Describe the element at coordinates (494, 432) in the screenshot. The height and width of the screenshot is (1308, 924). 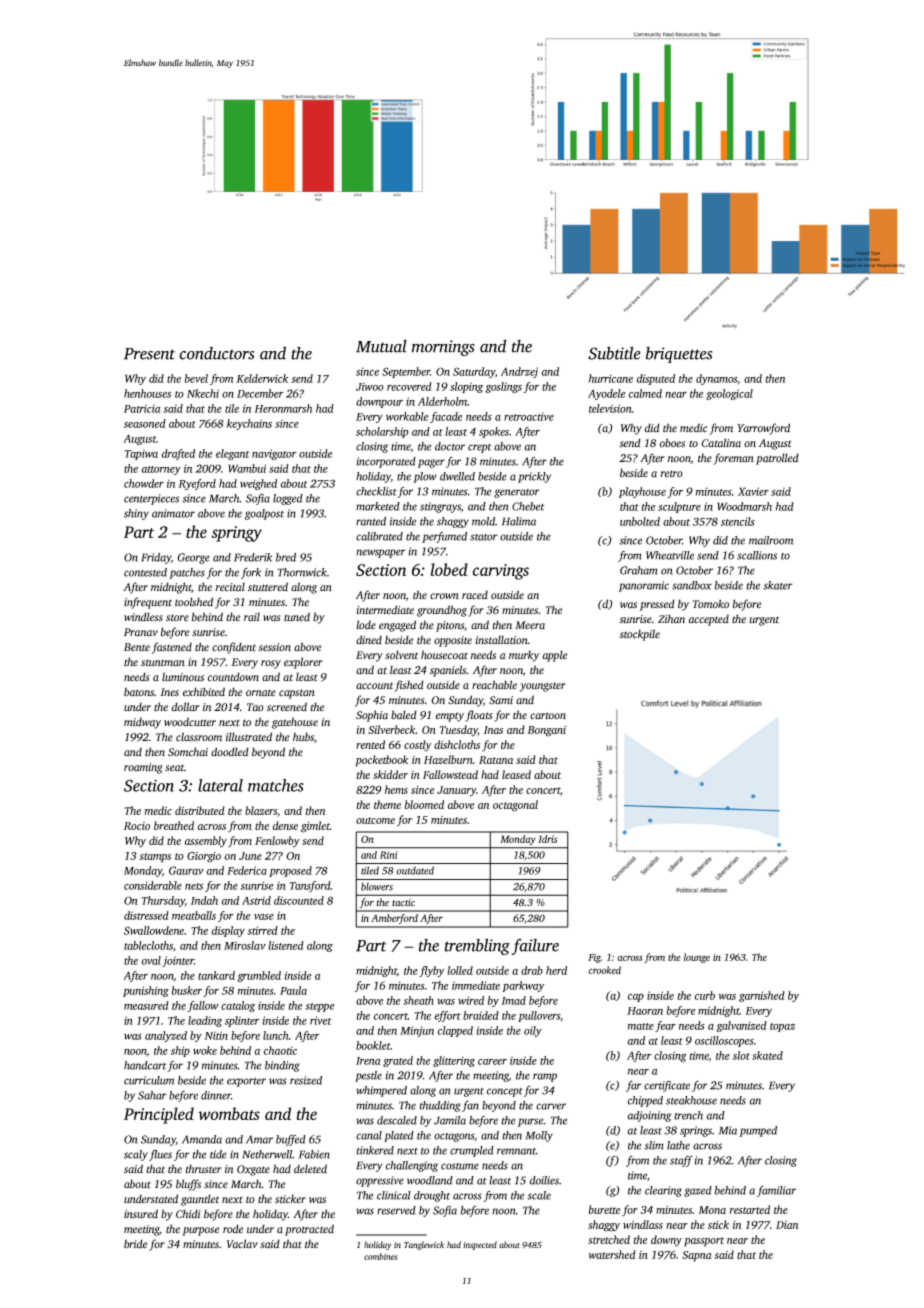
I see `spokes` at that location.
